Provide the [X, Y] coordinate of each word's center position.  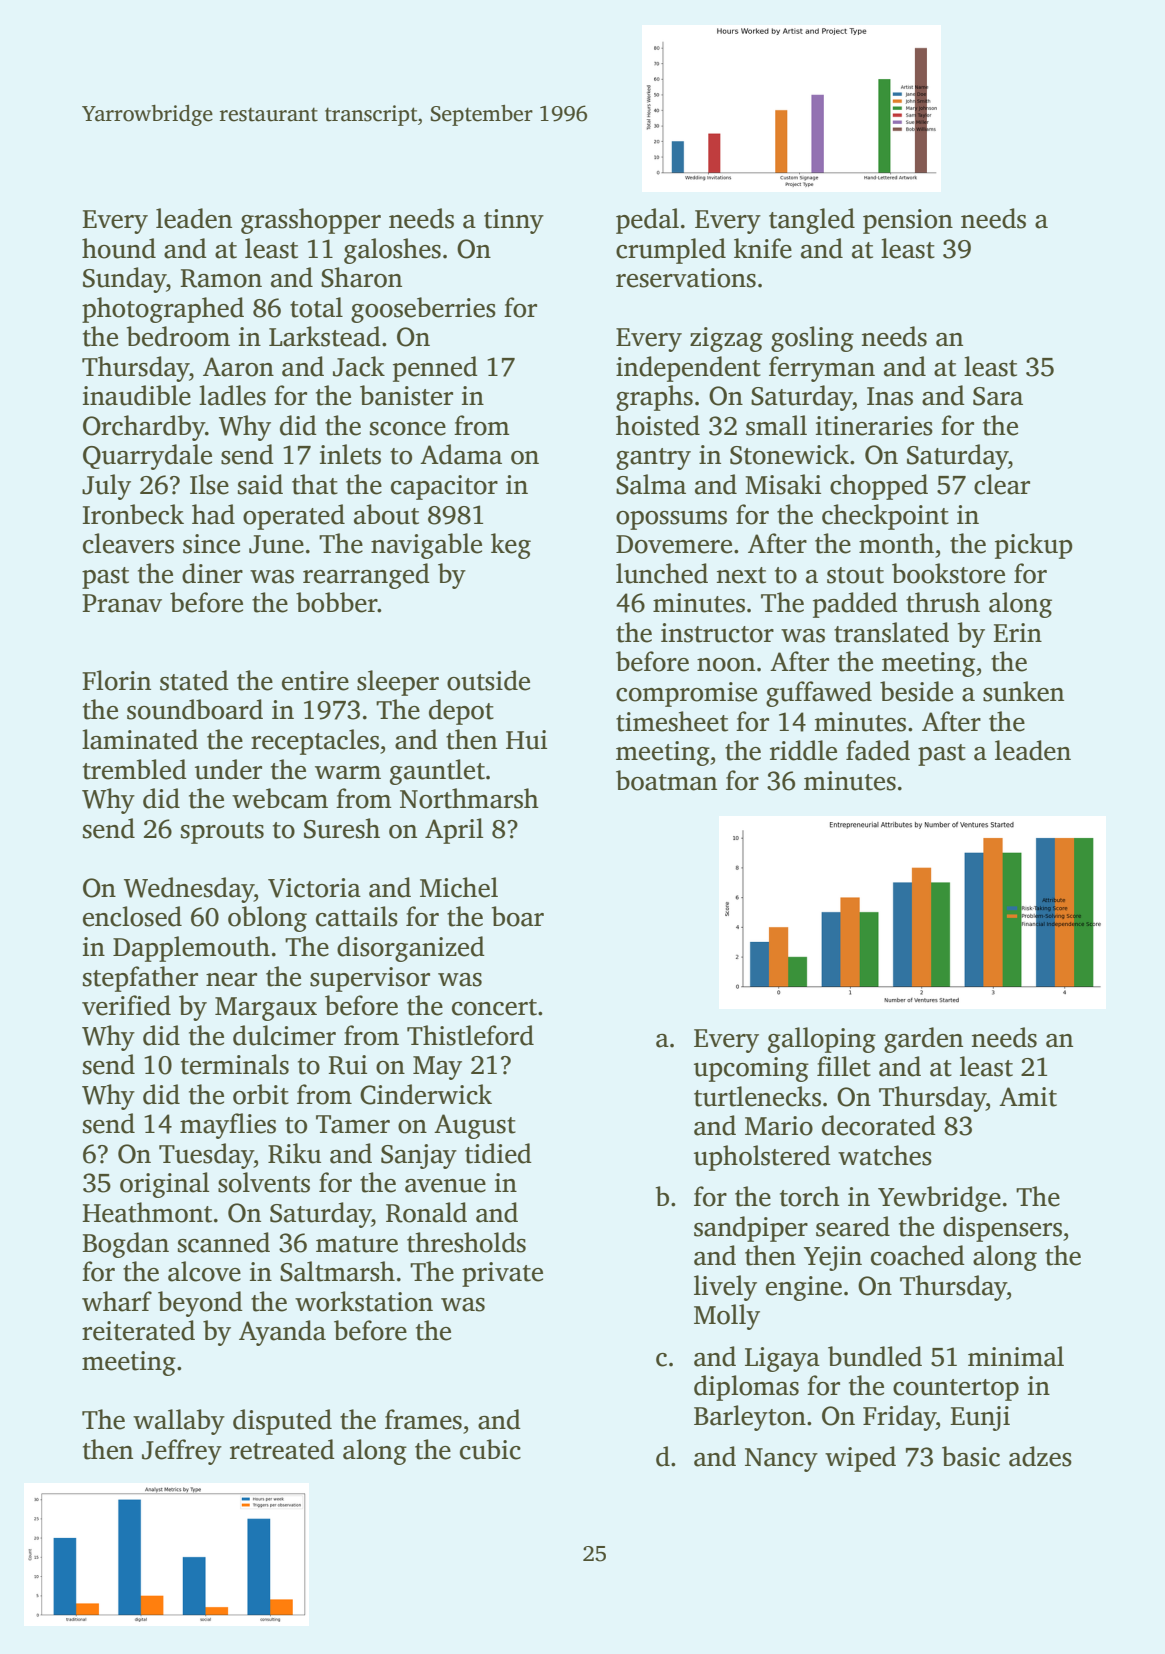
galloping [822, 1040]
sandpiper [751, 1229]
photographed [163, 310]
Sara [998, 396]
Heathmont [147, 1212]
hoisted [658, 425]
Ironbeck [133, 514]
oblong [267, 919]
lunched [662, 573]
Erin [1017, 632]
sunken [1023, 691]
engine [804, 1288]
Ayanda [282, 1333]
